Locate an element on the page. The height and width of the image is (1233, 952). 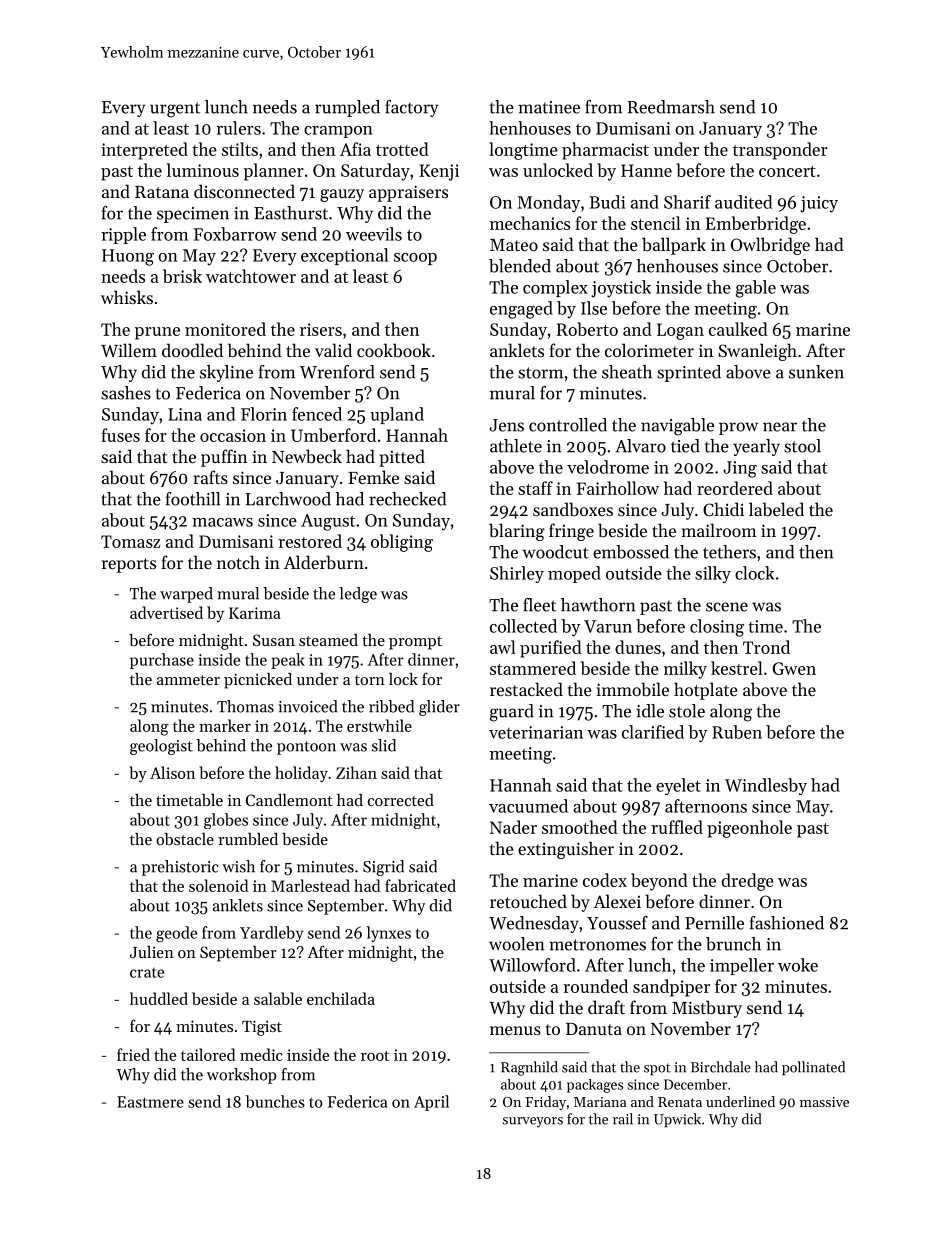
salable is located at coordinates (278, 998).
